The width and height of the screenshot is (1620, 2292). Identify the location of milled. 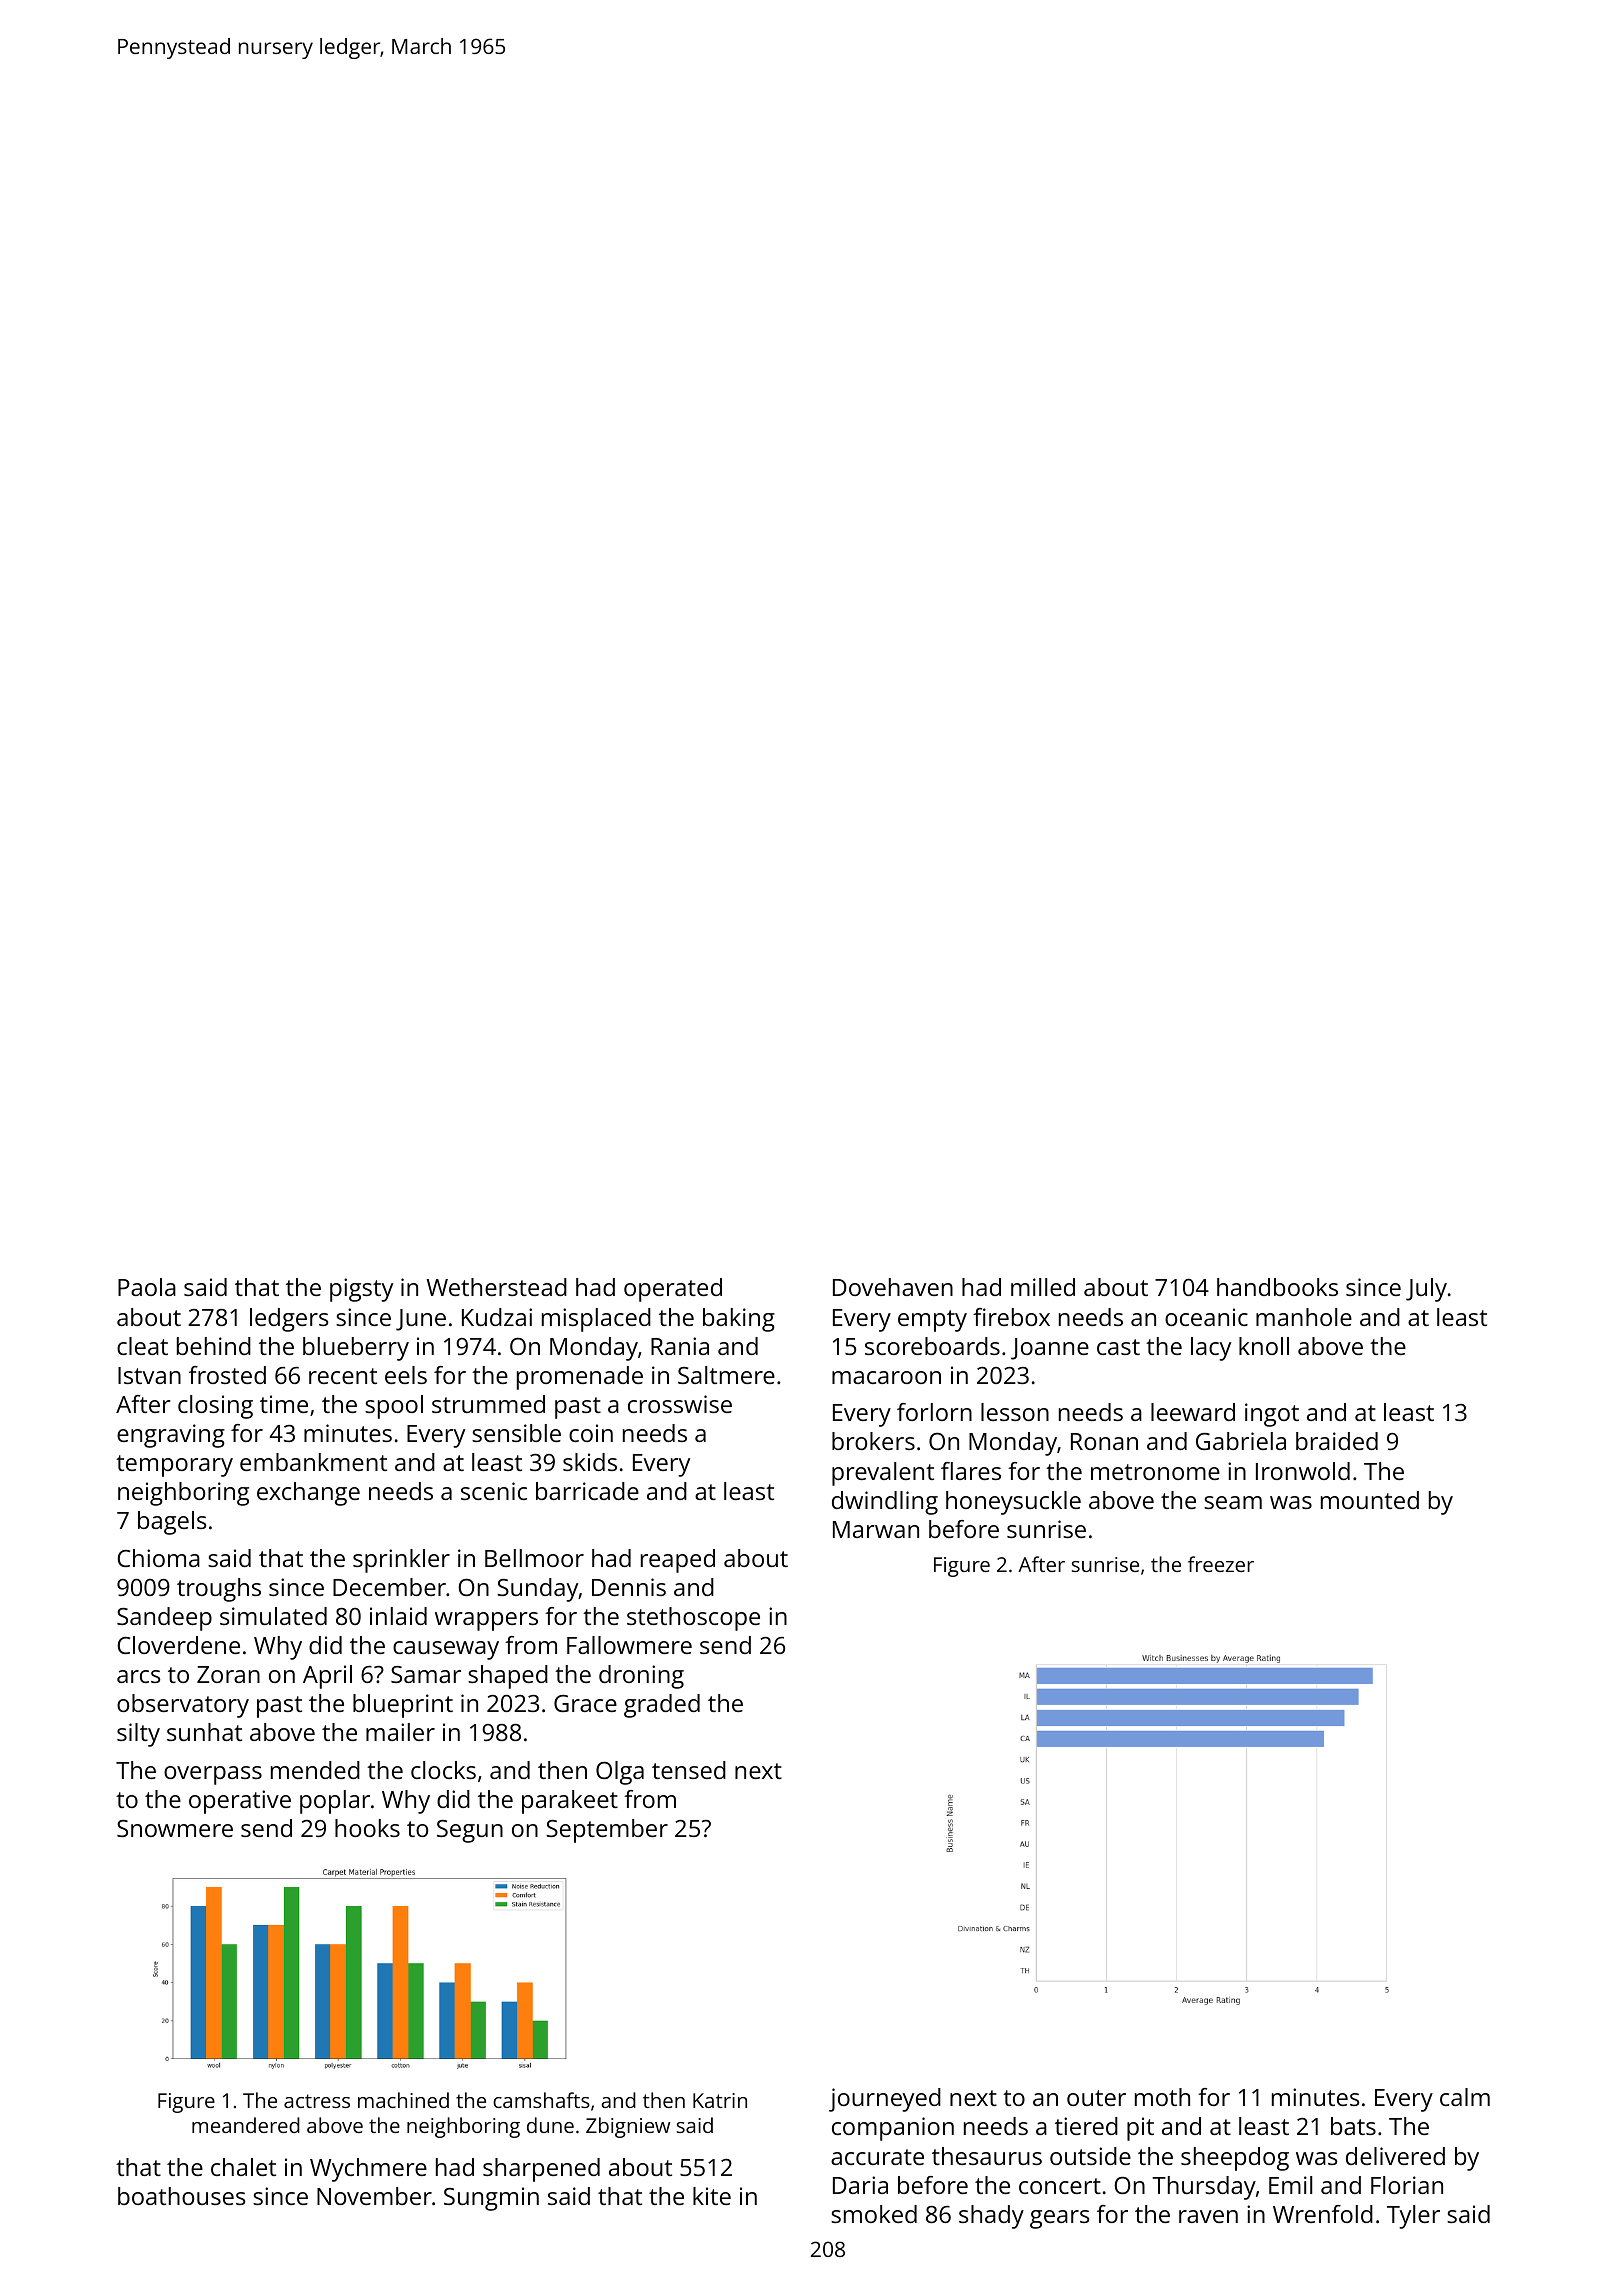
(1043, 1287).
